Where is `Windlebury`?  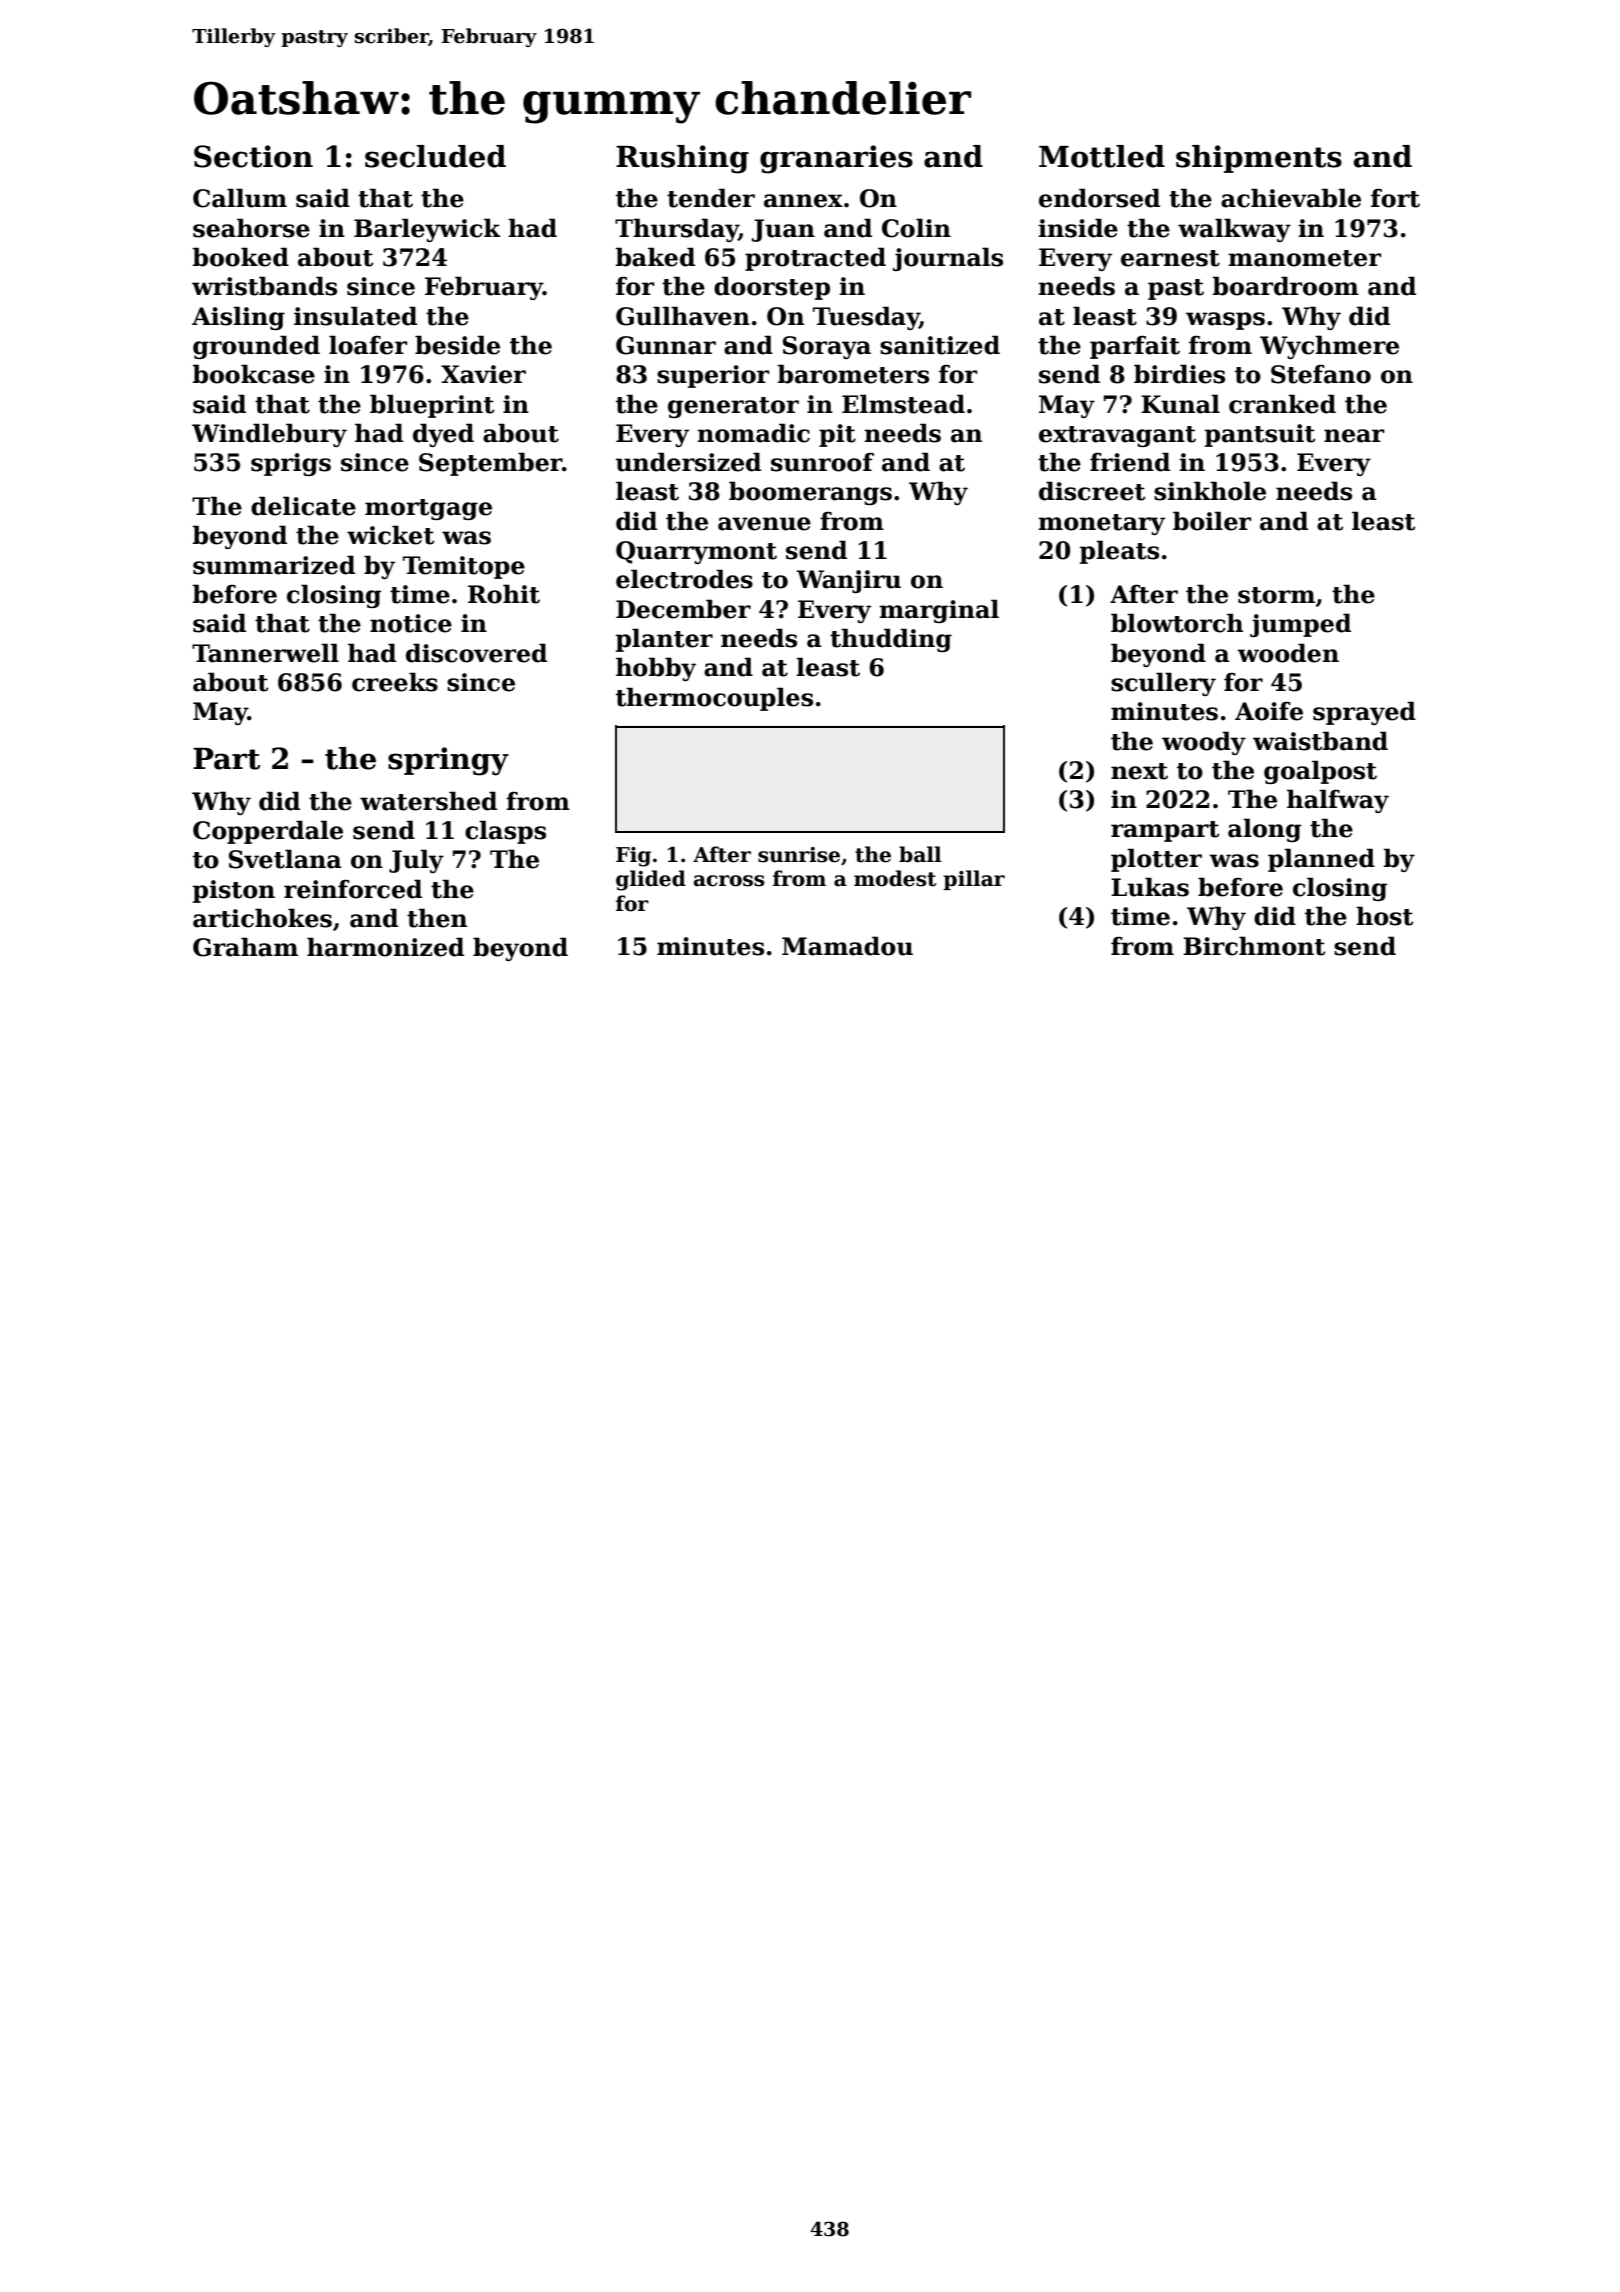
Windlebury is located at coordinates (269, 435).
